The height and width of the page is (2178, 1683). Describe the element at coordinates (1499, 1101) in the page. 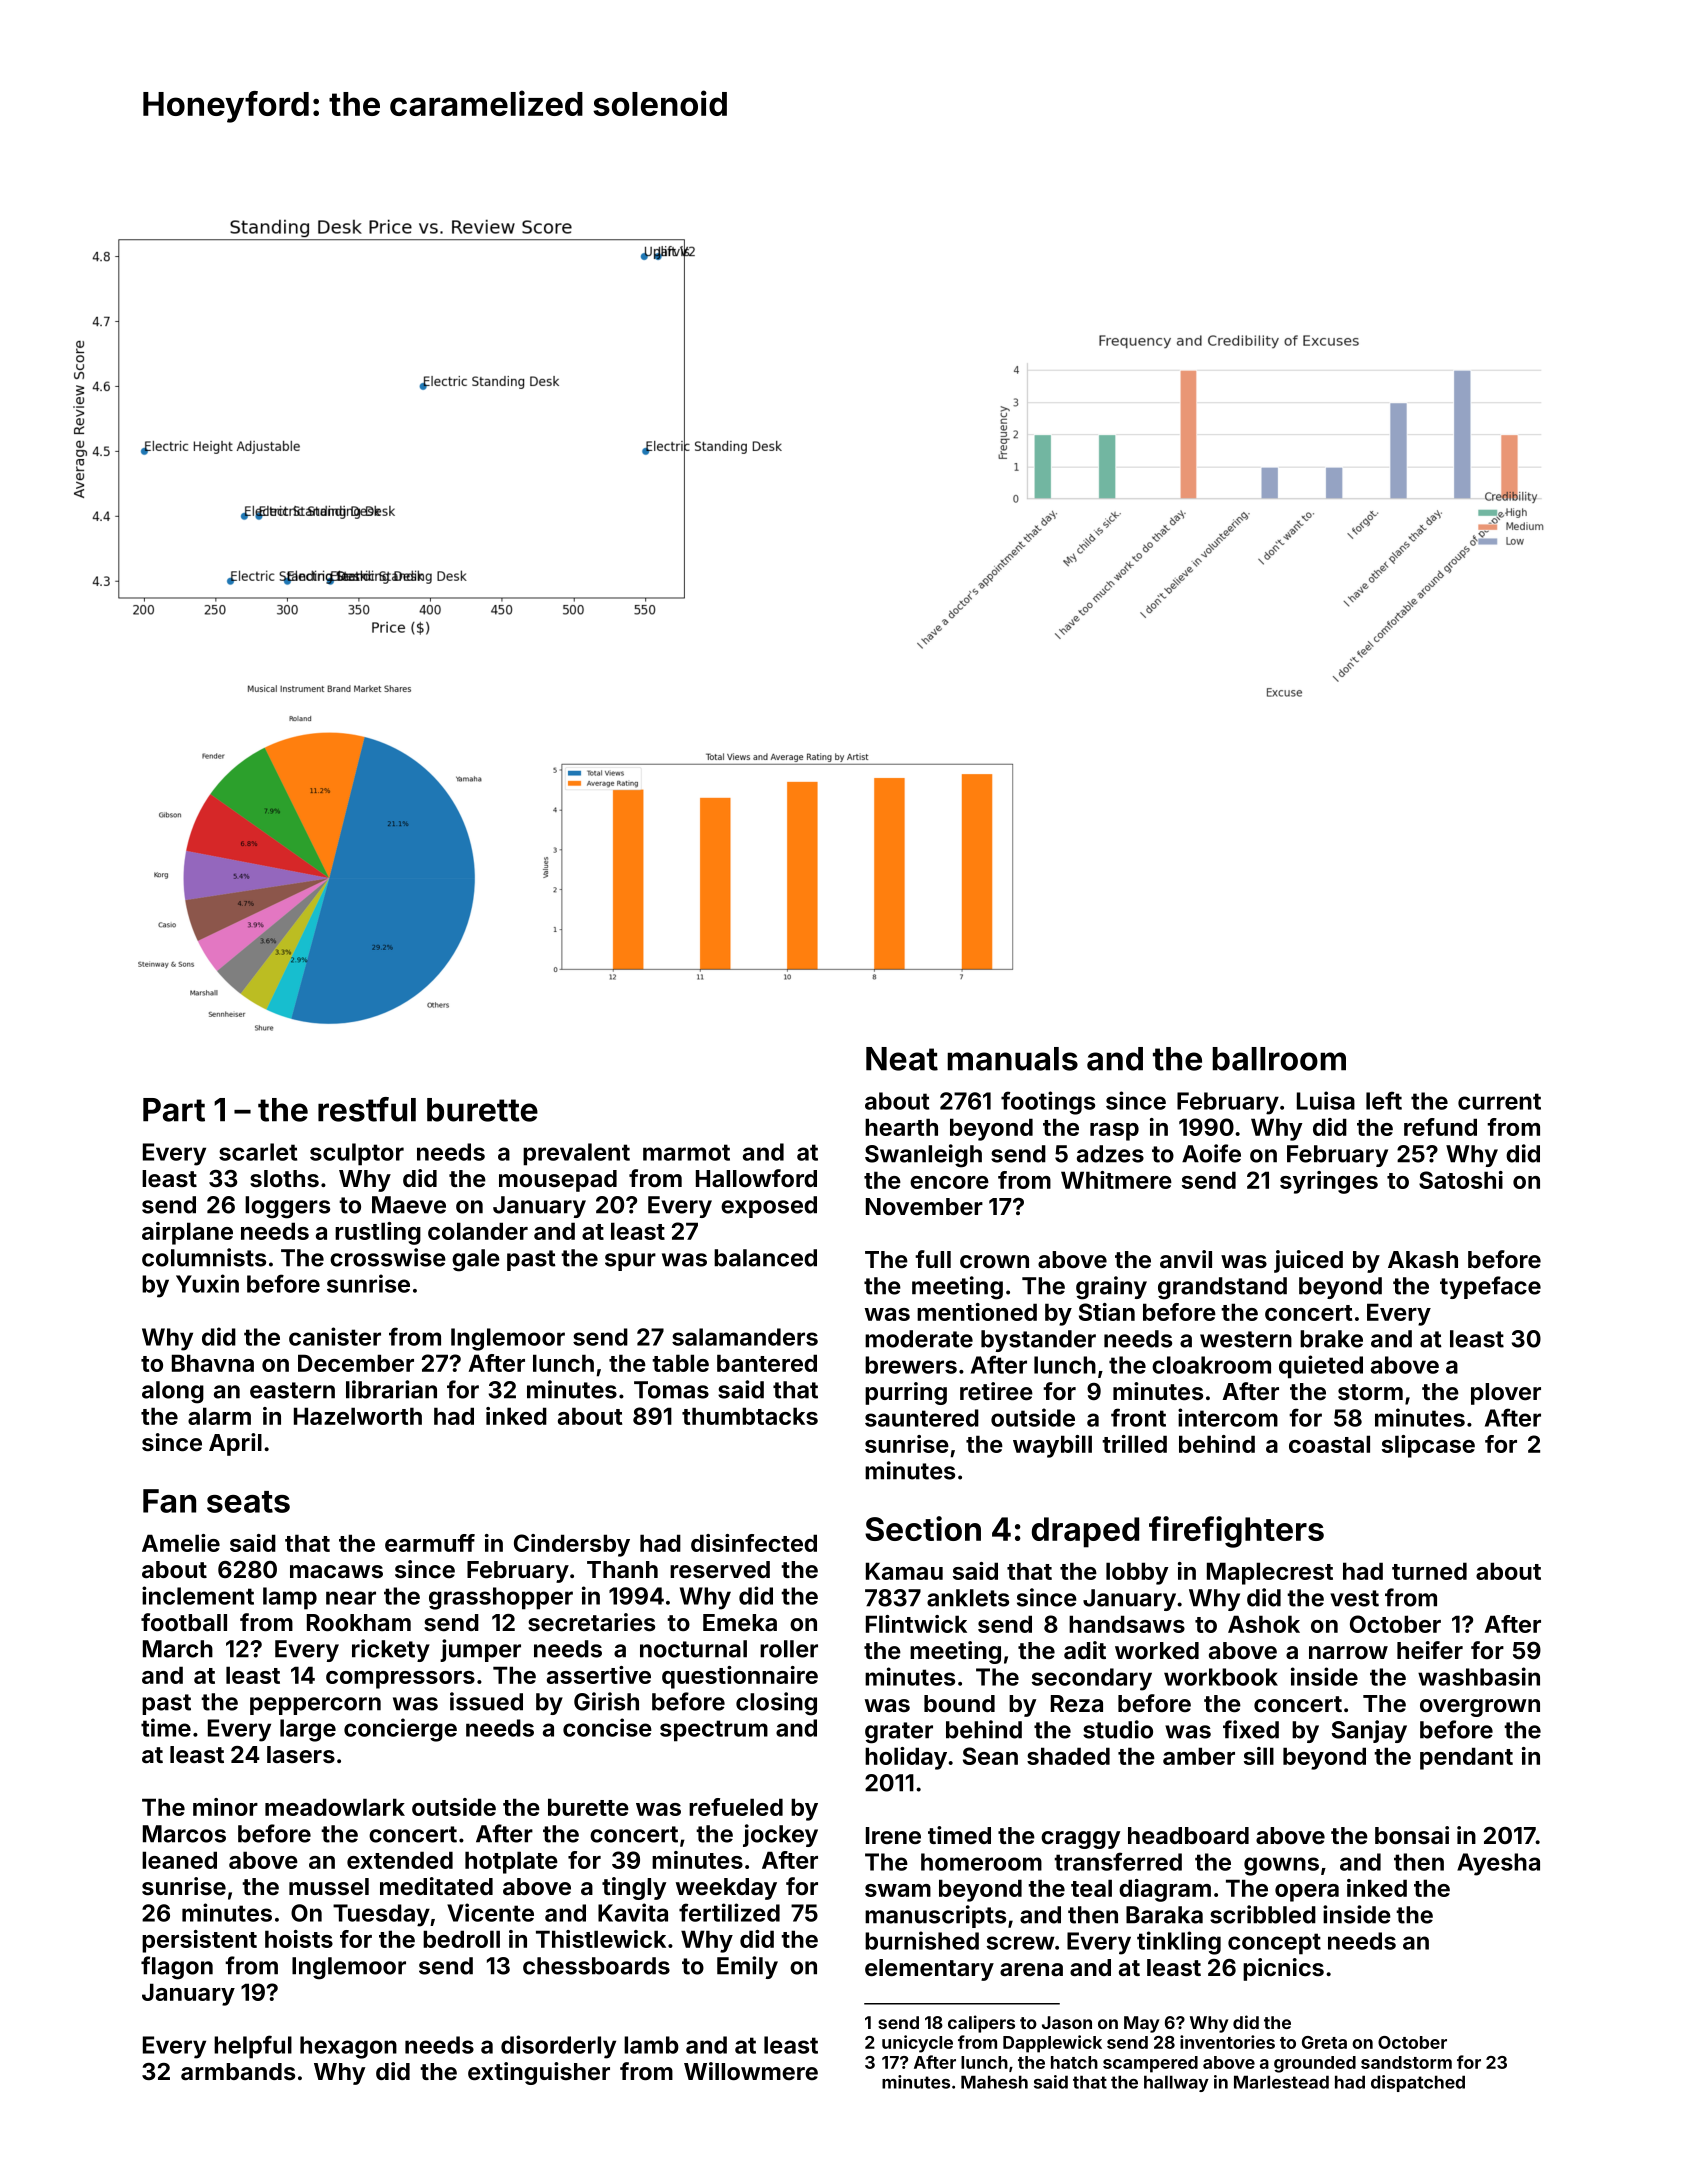

I see `current` at that location.
